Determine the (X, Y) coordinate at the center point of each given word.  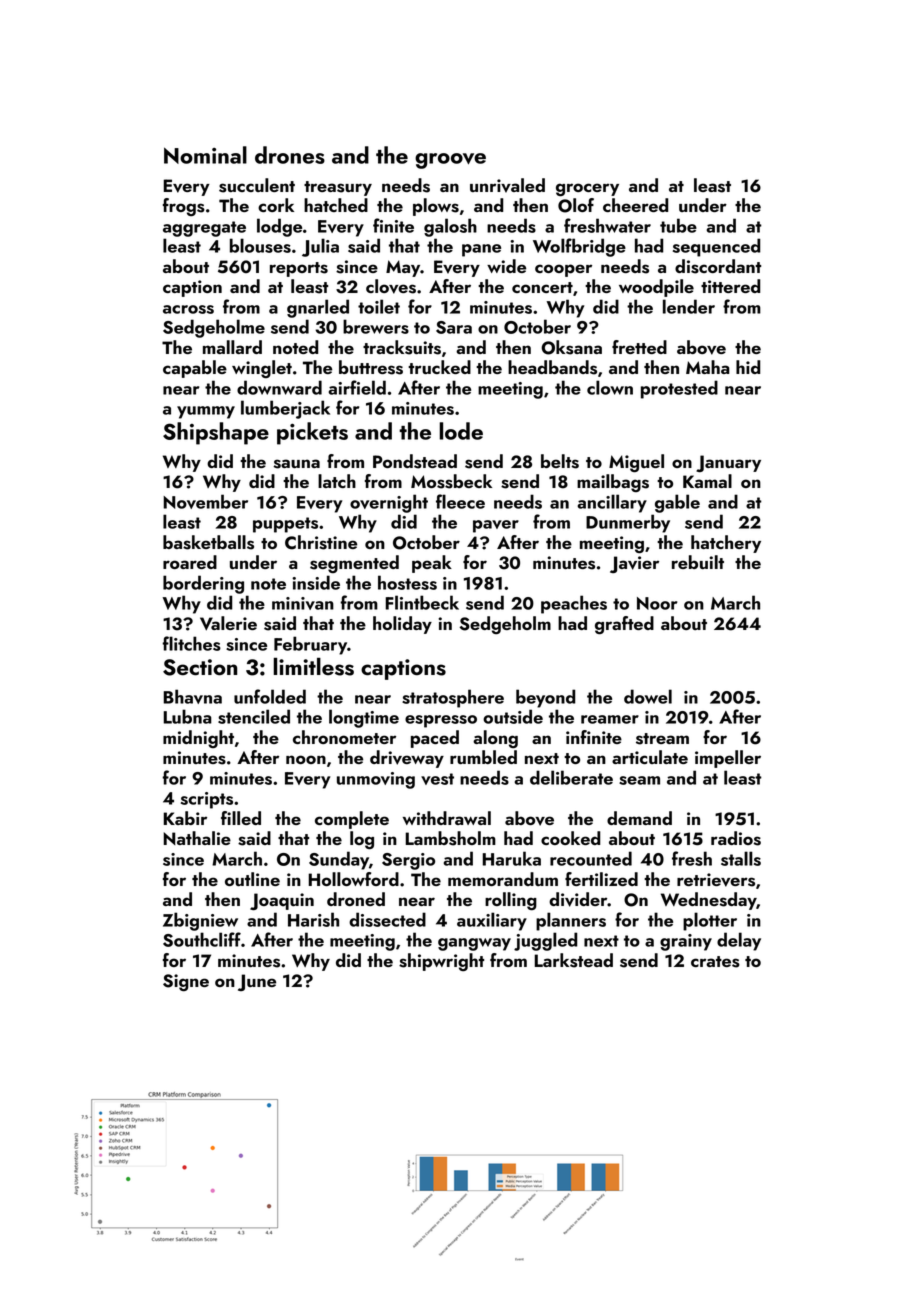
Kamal (707, 481)
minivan (303, 603)
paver (496, 526)
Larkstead (573, 960)
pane (481, 250)
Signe (186, 982)
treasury (338, 188)
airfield (357, 387)
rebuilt (698, 562)
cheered (635, 205)
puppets (285, 525)
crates (715, 962)
